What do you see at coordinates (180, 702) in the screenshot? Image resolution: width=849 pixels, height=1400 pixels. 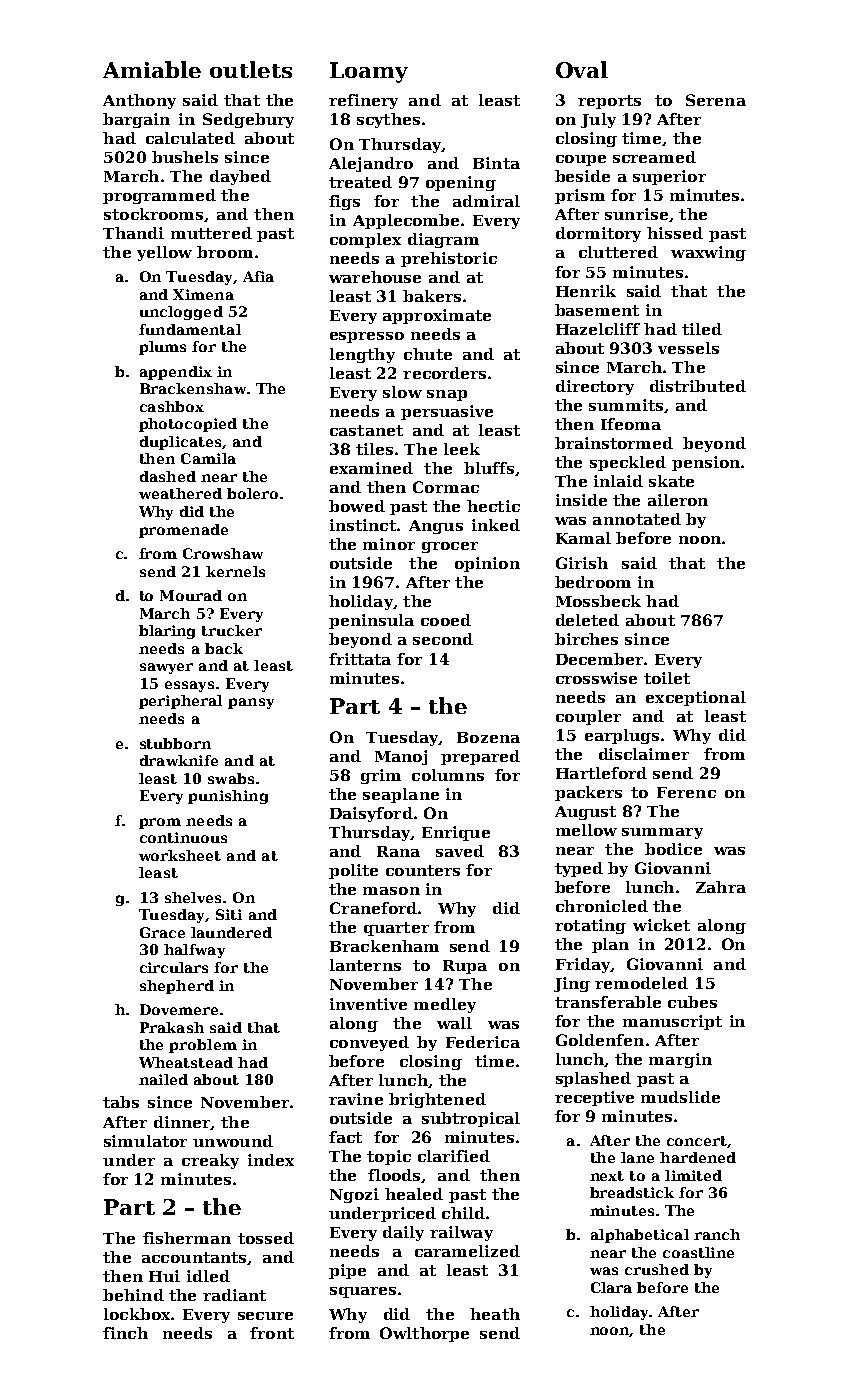 I see `peripheral` at bounding box center [180, 702].
